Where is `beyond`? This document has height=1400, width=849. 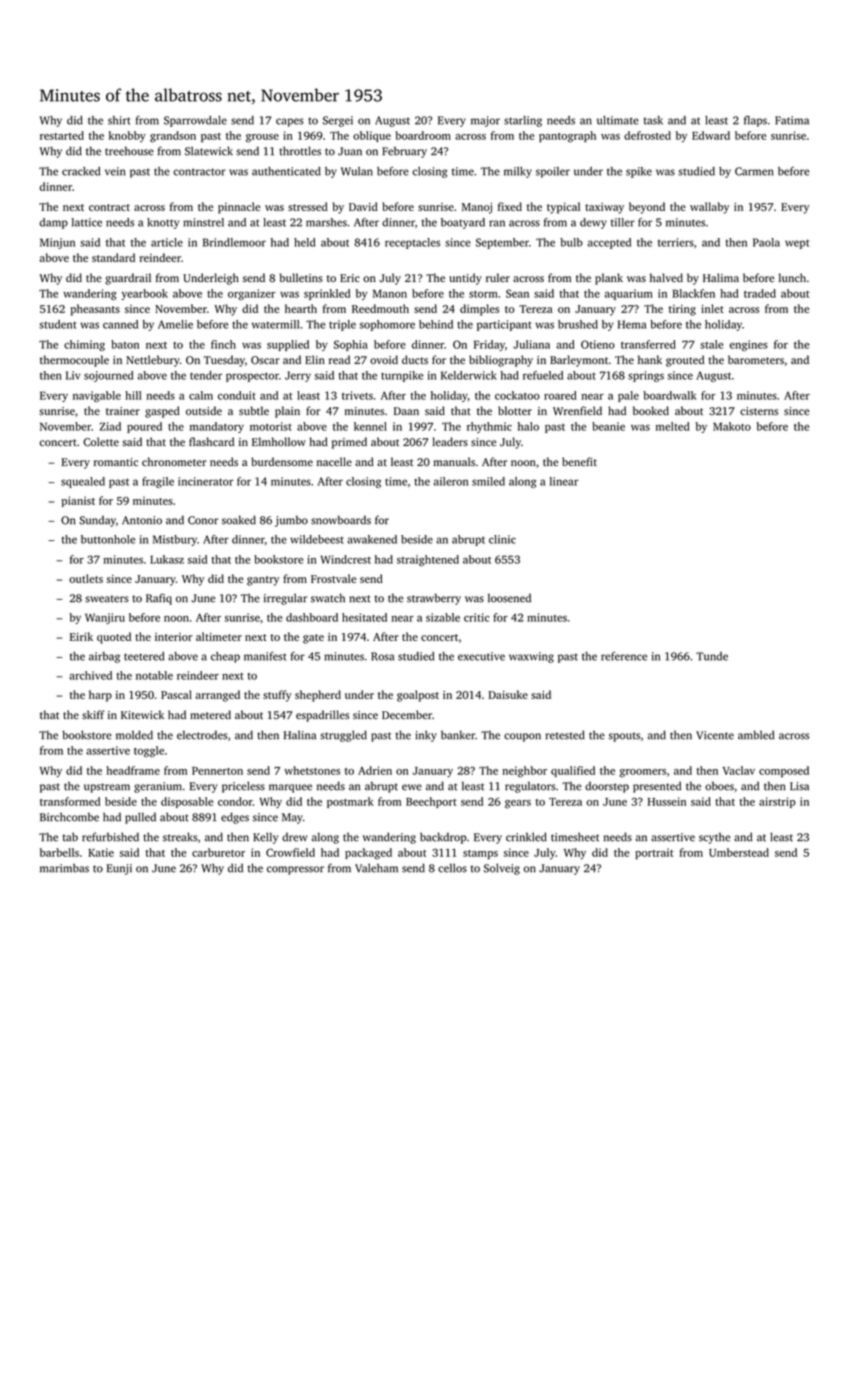 beyond is located at coordinates (647, 208).
